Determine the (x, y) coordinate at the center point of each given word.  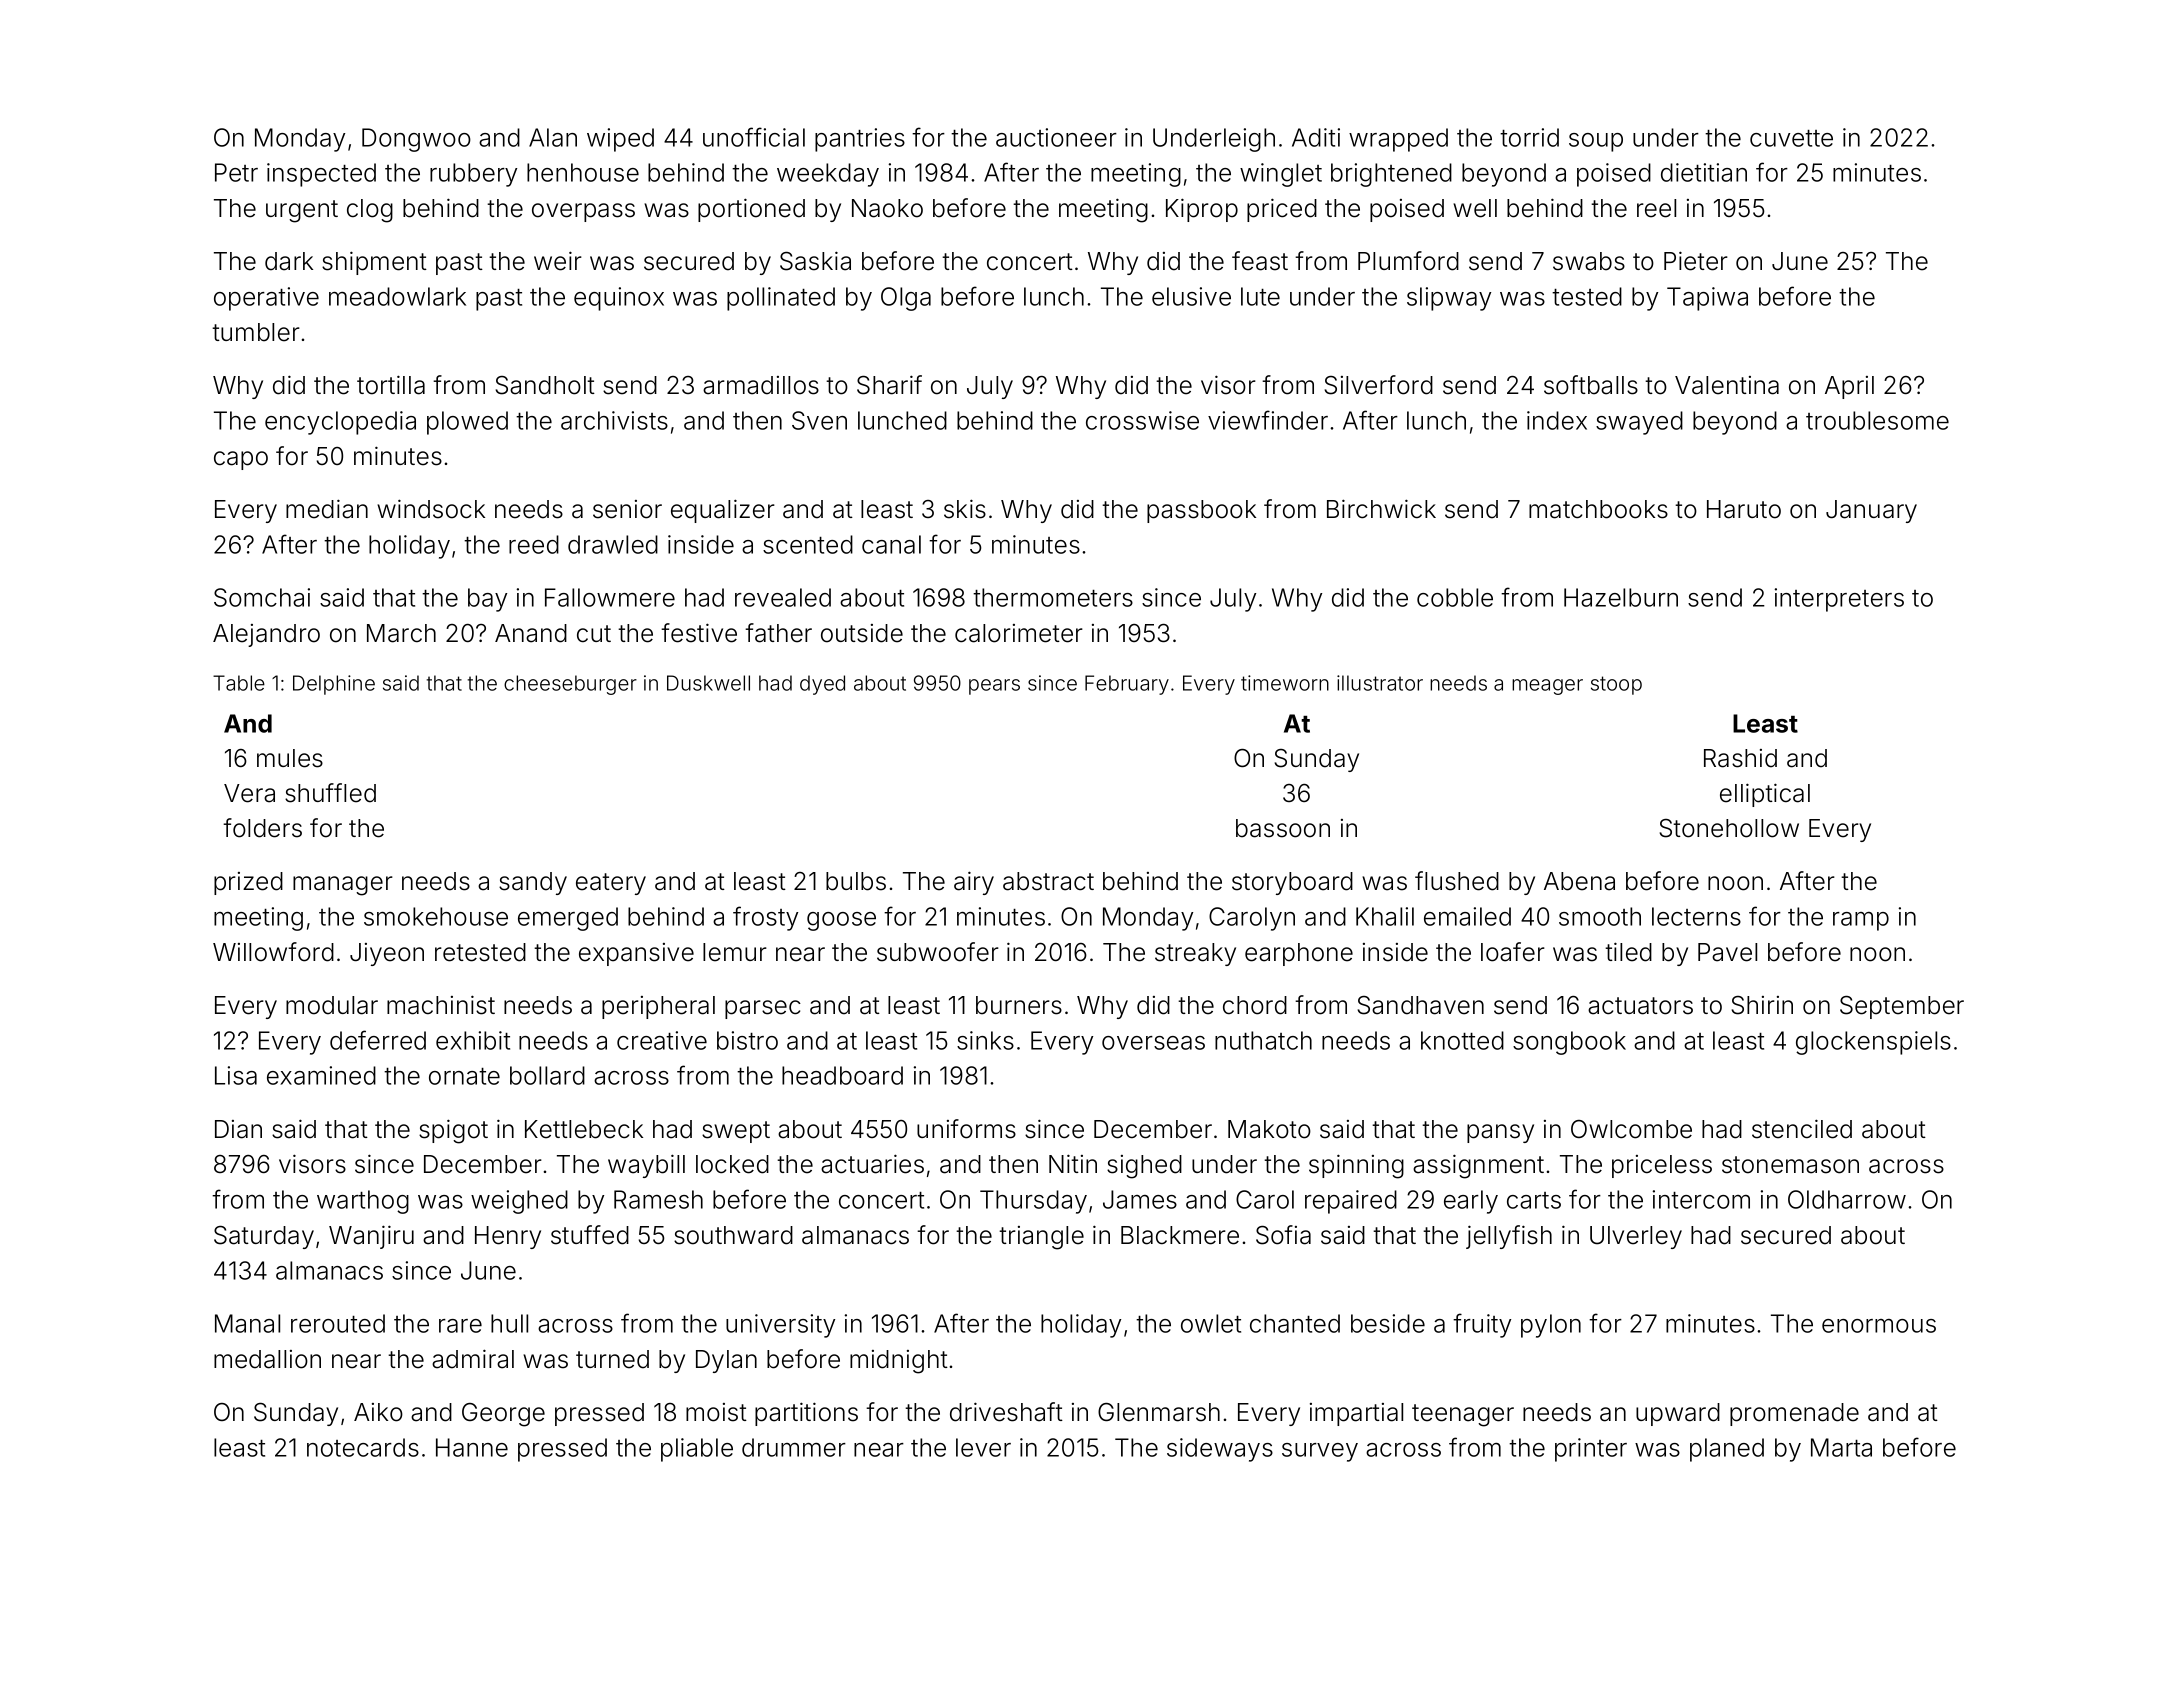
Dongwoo (416, 140)
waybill (646, 1166)
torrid (1529, 137)
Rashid (1740, 758)
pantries (860, 140)
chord (1255, 1005)
